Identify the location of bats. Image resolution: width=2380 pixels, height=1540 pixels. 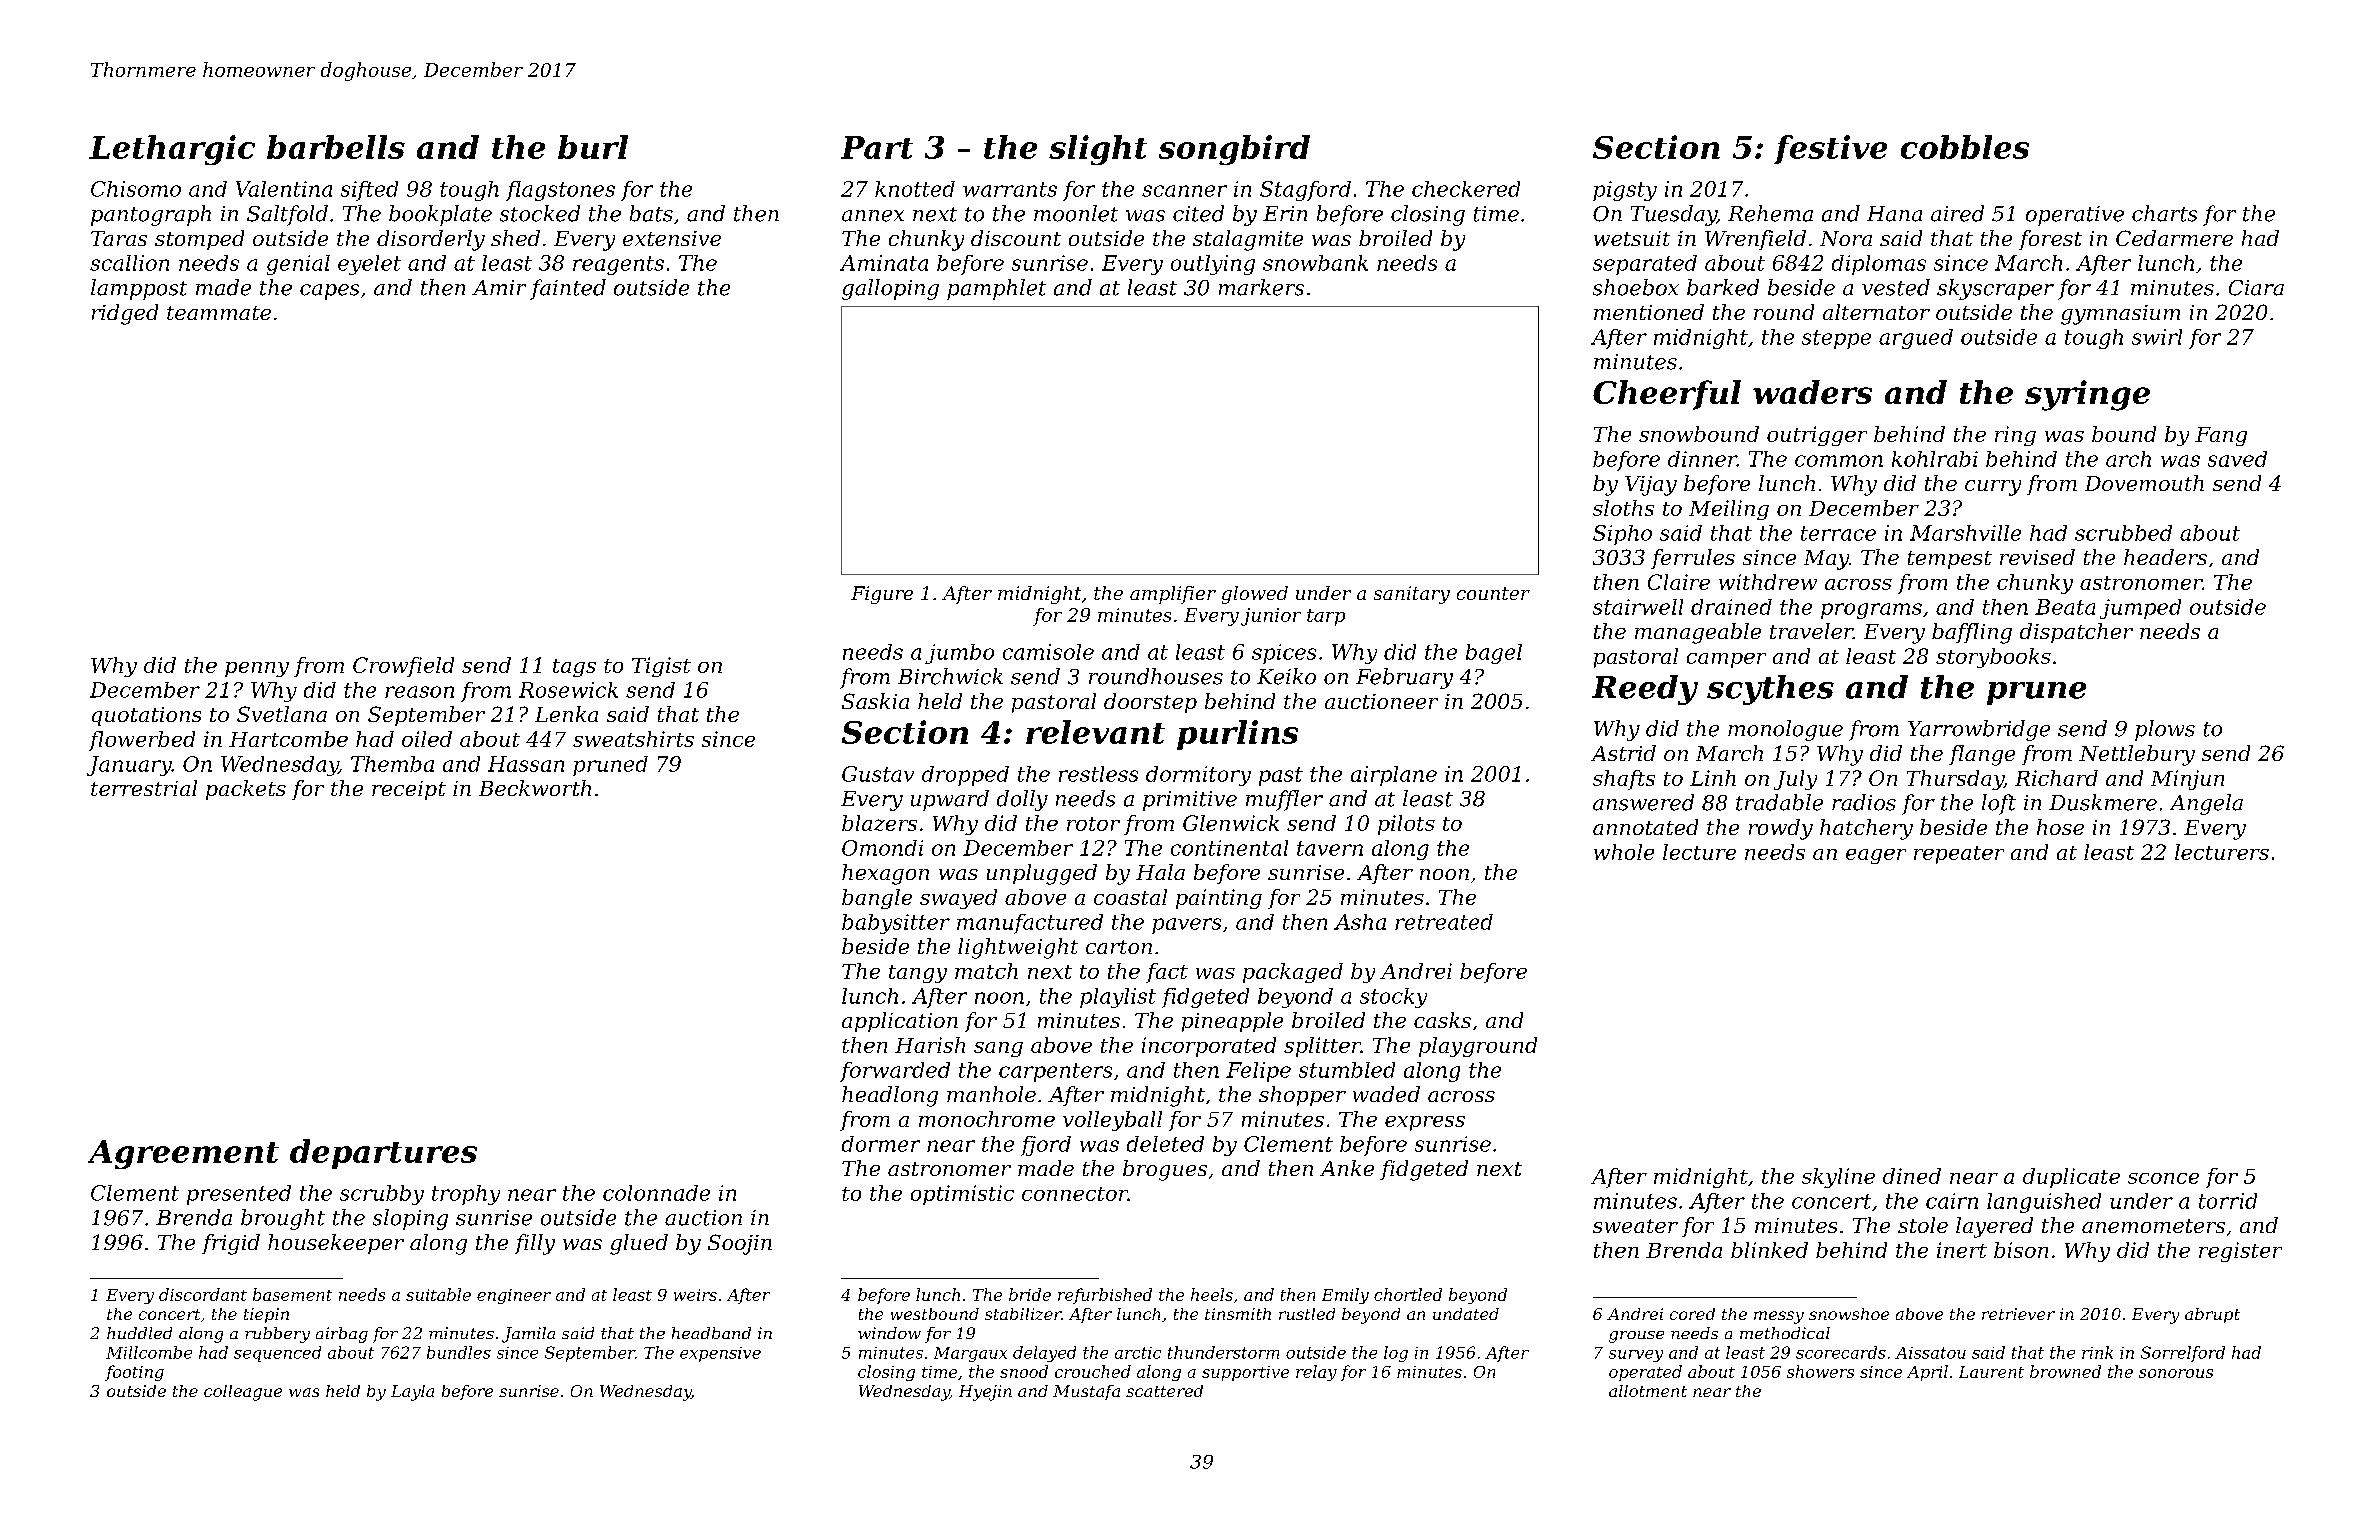
(651, 213).
